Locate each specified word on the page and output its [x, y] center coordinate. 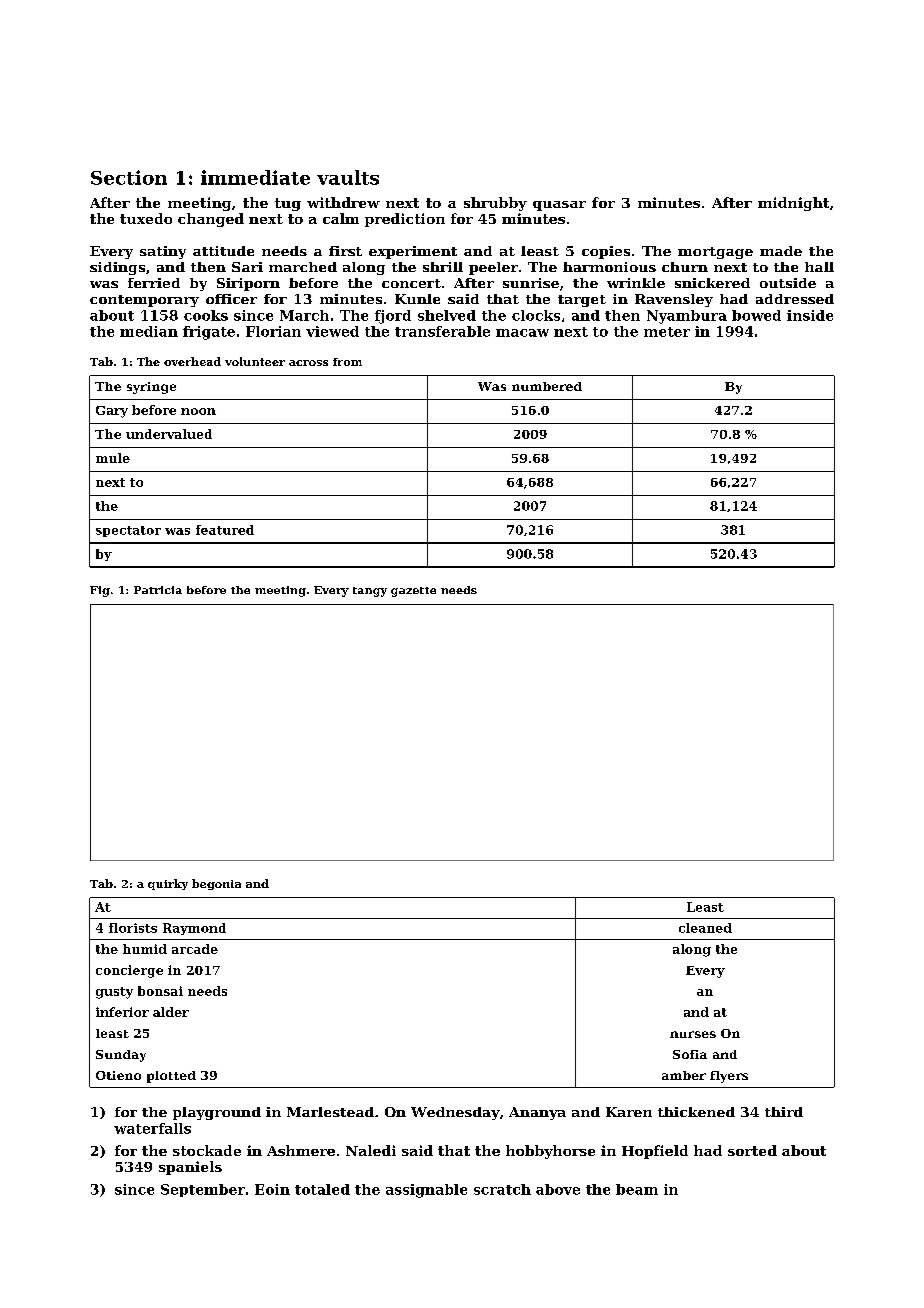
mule [113, 458]
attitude [223, 251]
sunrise [531, 283]
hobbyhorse [550, 1152]
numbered [547, 386]
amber [684, 1075]
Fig [100, 591]
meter [667, 332]
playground [217, 1113]
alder [171, 1012]
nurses [693, 1034]
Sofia [690, 1054]
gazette [413, 592]
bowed [756, 315]
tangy [370, 592]
